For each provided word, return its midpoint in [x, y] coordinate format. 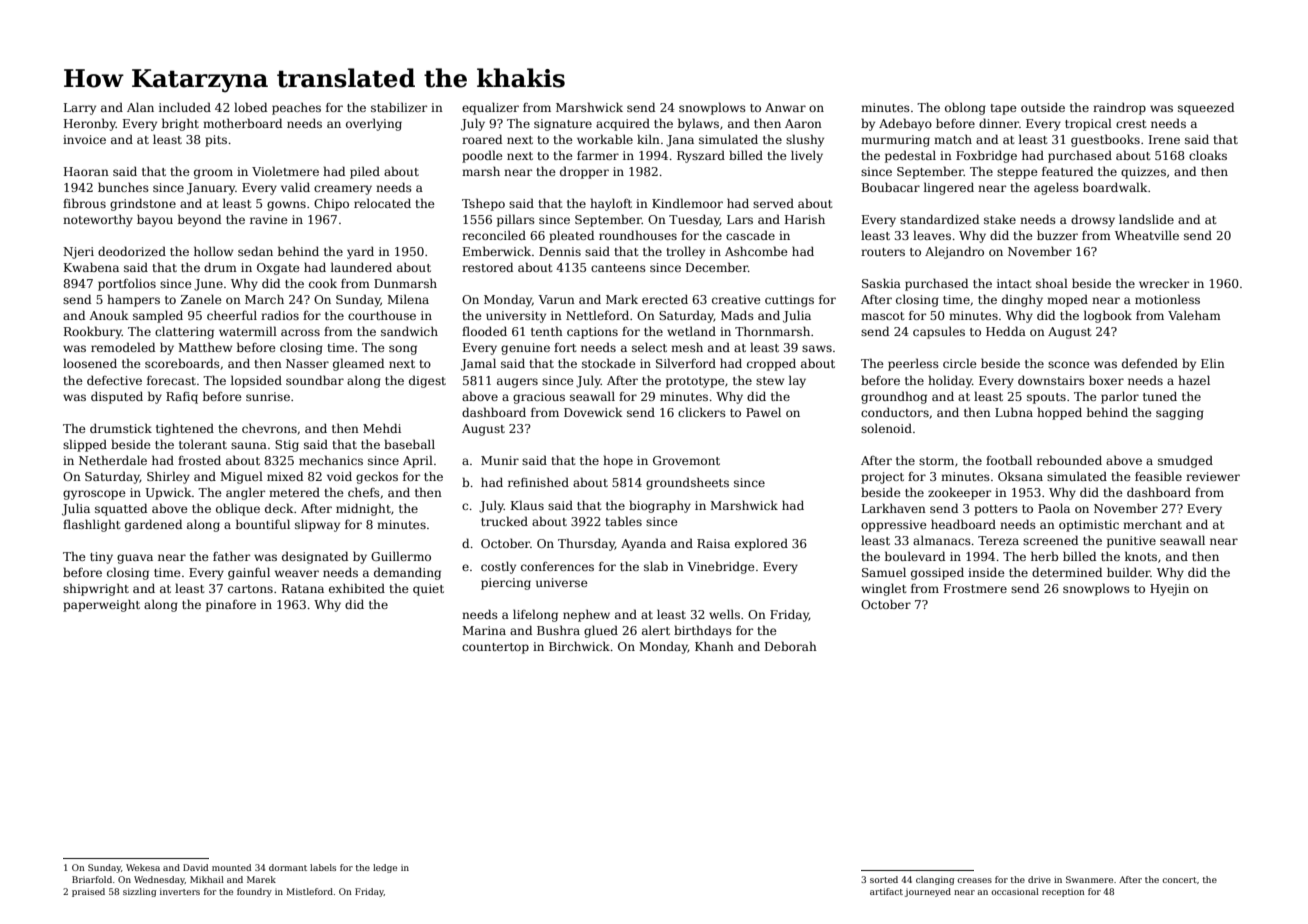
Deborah [791, 646]
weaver [297, 573]
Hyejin [1169, 590]
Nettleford [597, 315]
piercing [506, 584]
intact [1014, 283]
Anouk [109, 315]
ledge [385, 868]
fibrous [84, 203]
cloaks [1208, 155]
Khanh [714, 646]
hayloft [611, 204]
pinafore [231, 606]
